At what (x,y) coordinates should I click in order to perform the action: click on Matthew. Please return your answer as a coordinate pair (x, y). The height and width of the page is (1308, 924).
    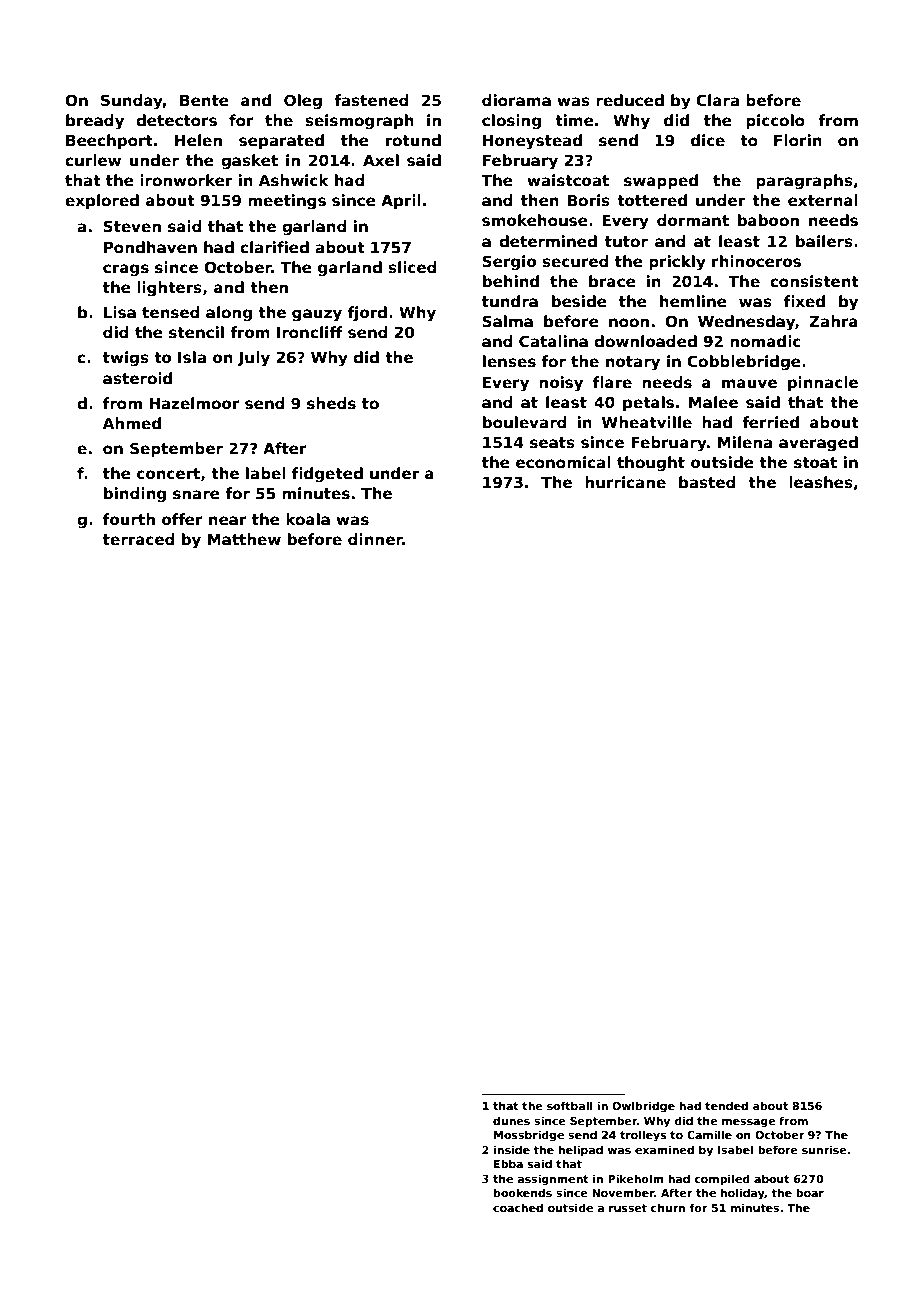
    Looking at the image, I should click on (244, 539).
